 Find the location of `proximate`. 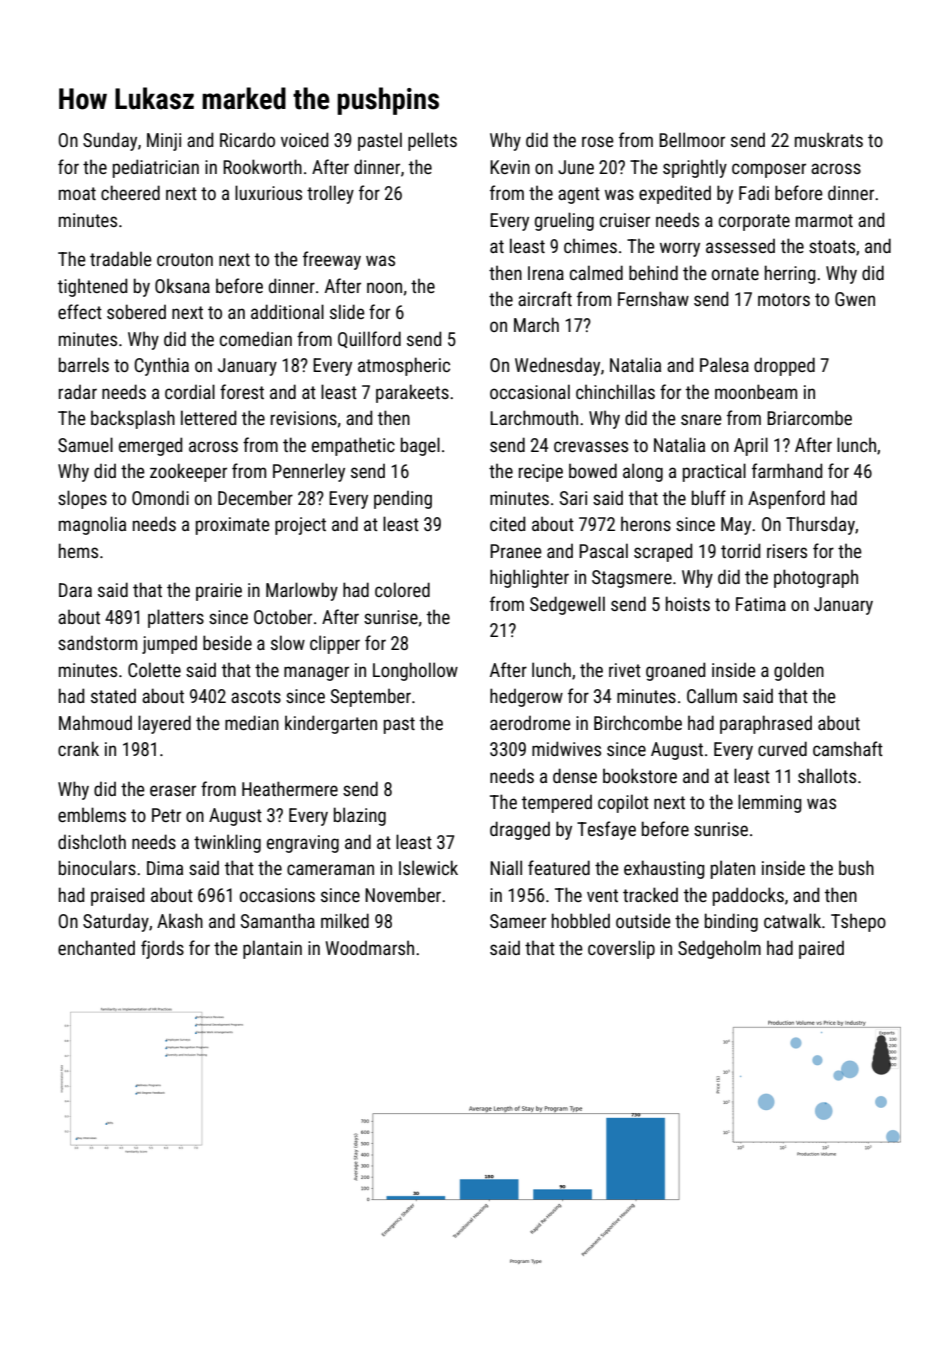

proximate is located at coordinates (233, 526).
